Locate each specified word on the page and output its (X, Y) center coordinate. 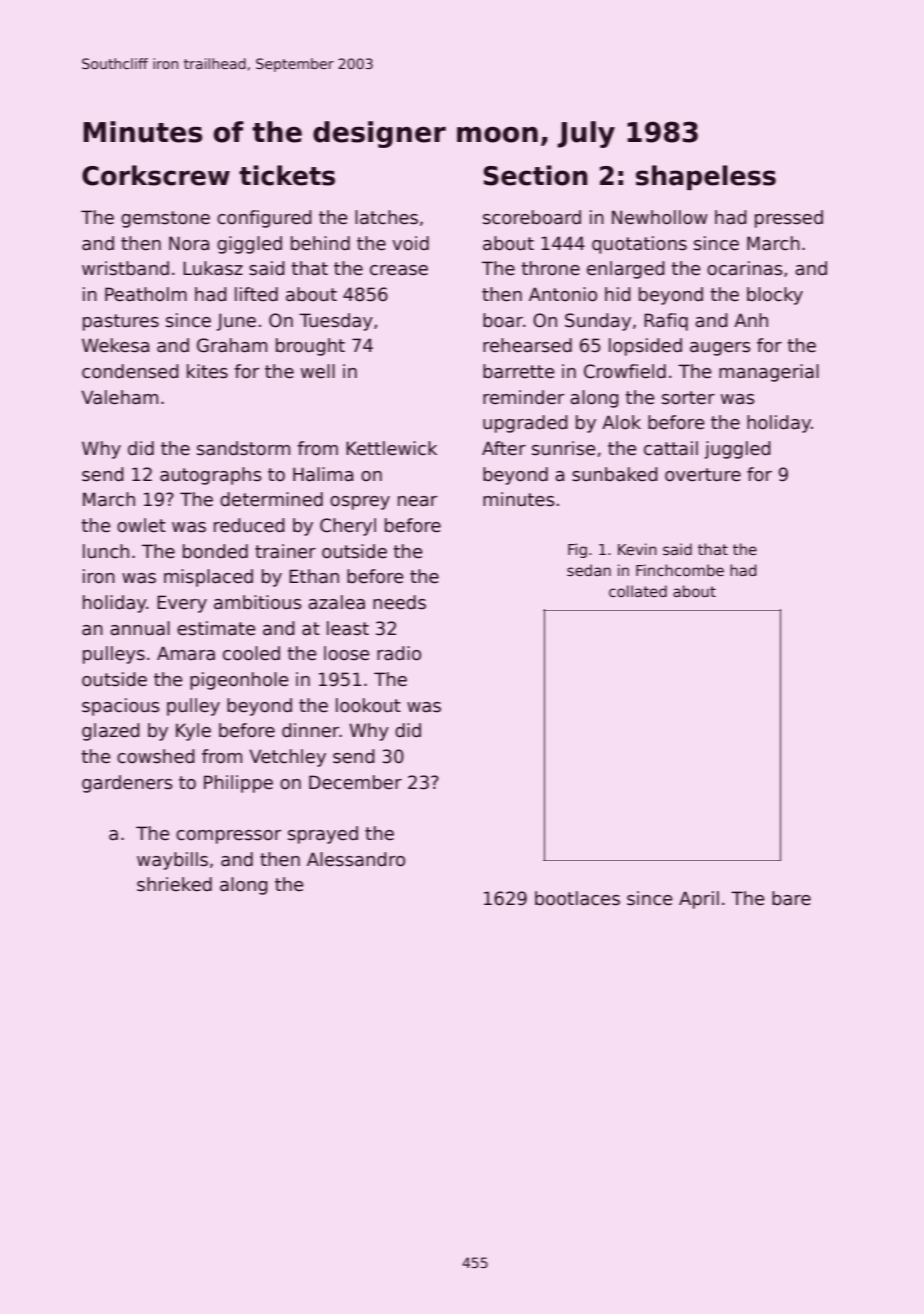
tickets (287, 175)
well (318, 371)
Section (535, 175)
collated (638, 591)
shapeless (706, 177)
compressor (228, 837)
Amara (186, 653)
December (355, 782)
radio (399, 653)
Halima (323, 474)
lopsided (645, 347)
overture (703, 475)
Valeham (119, 397)
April (699, 900)
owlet (141, 525)
